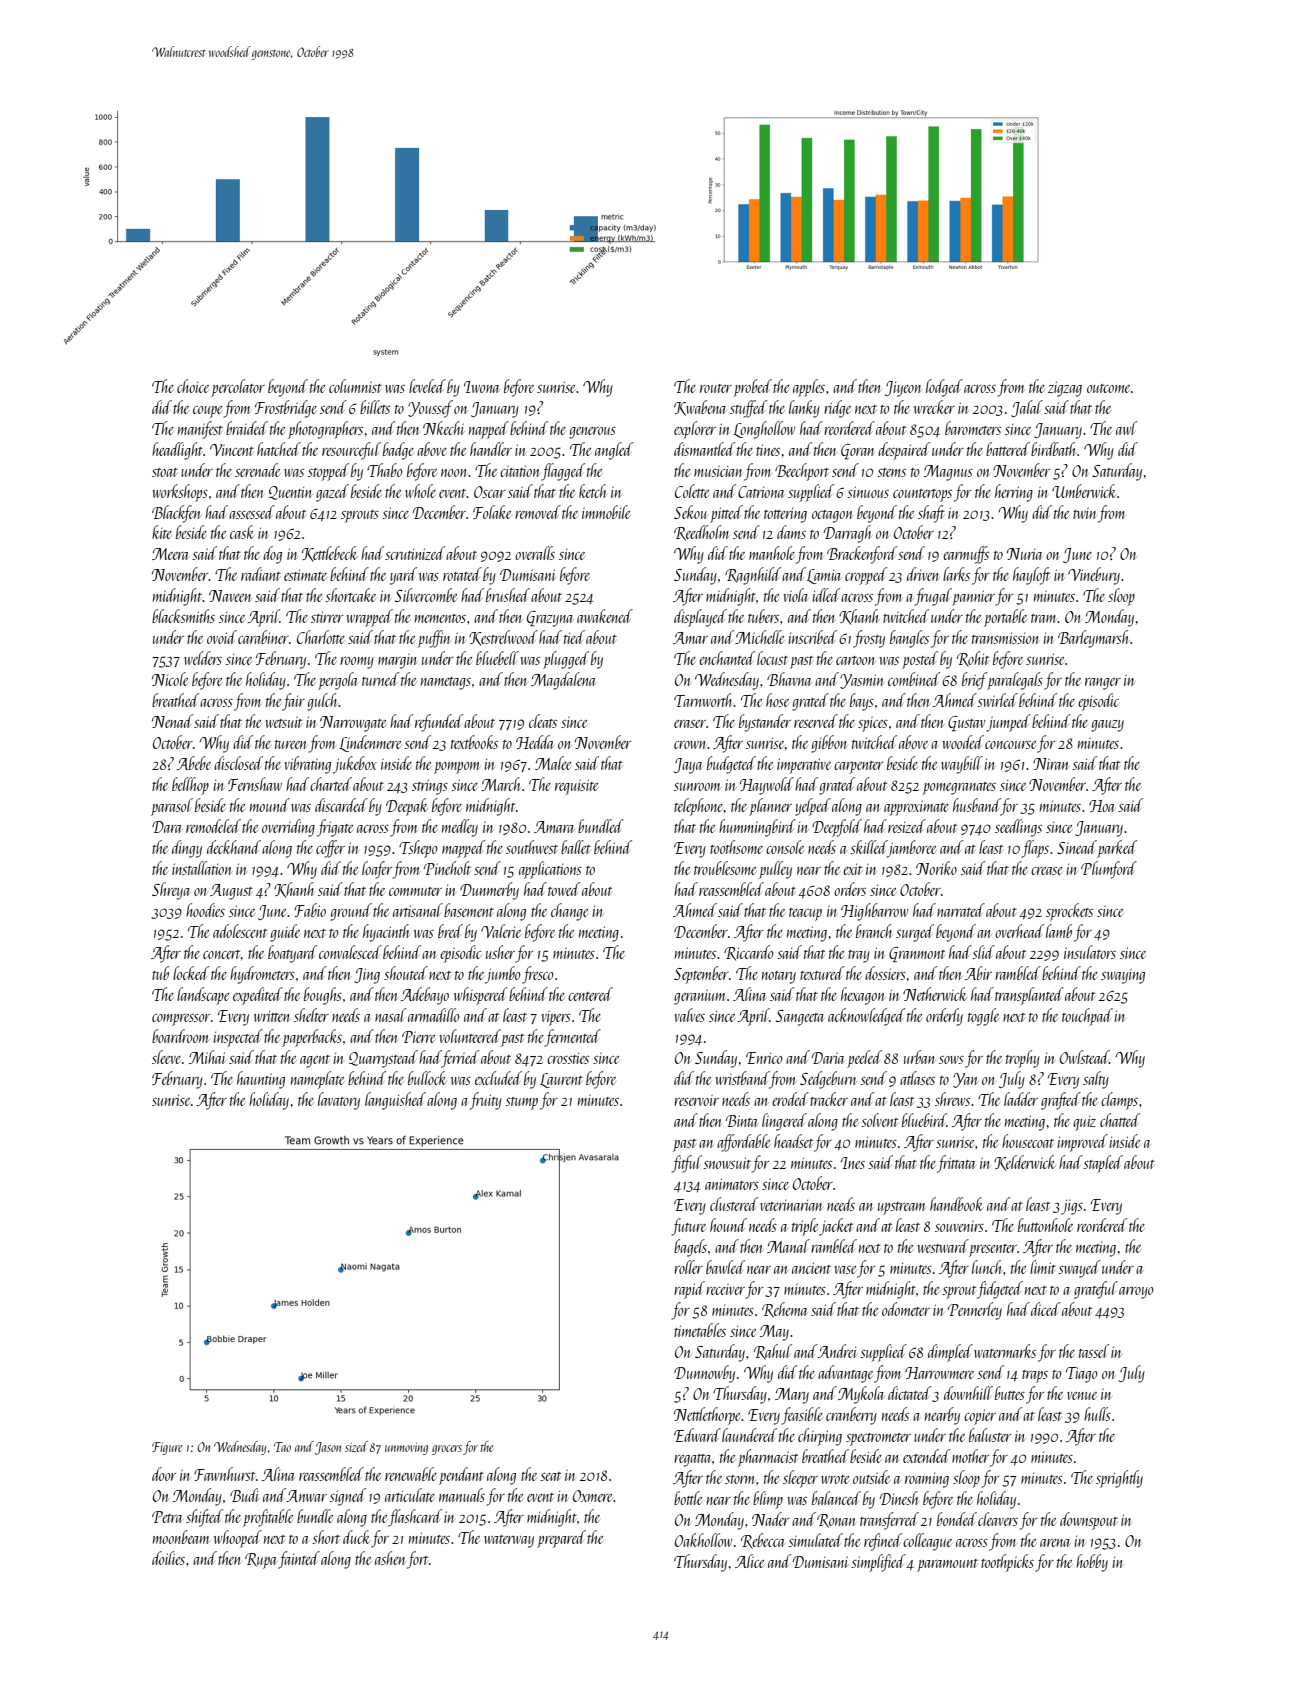 The image size is (1307, 1692). What do you see at coordinates (785, 515) in the page?
I see `tottering` at bounding box center [785, 515].
